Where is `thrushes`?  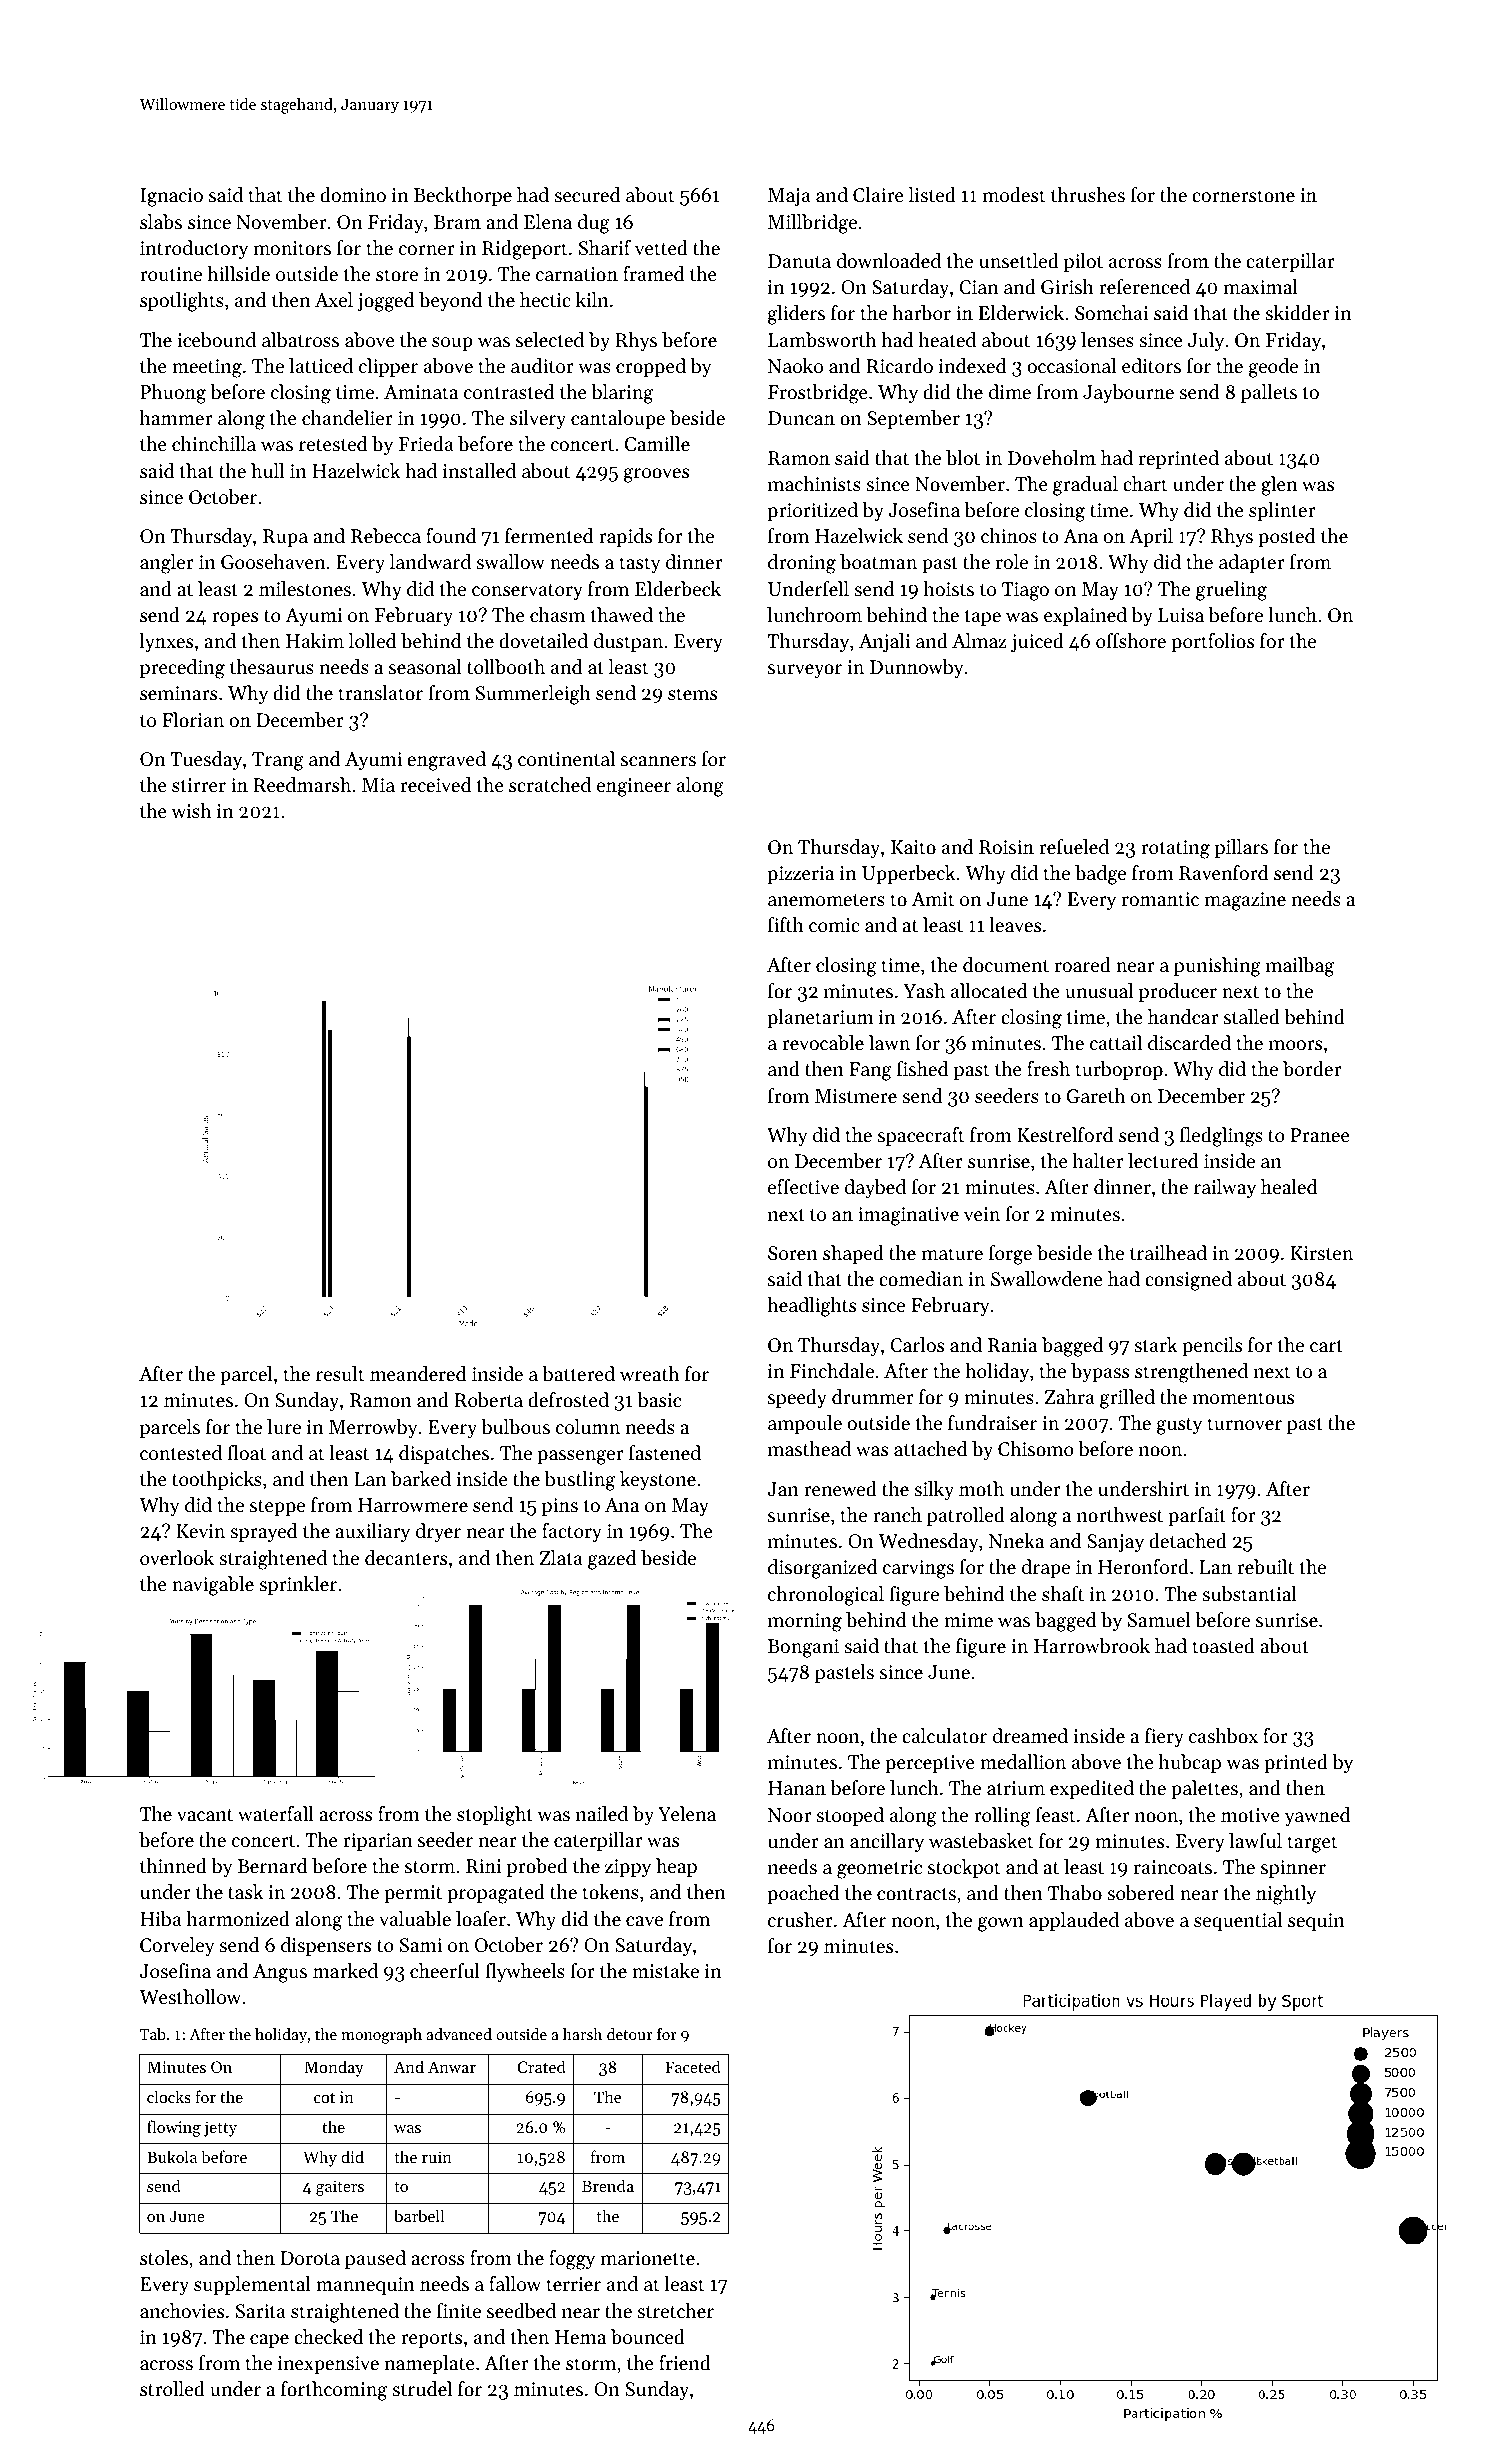 thrushes is located at coordinates (1088, 195).
